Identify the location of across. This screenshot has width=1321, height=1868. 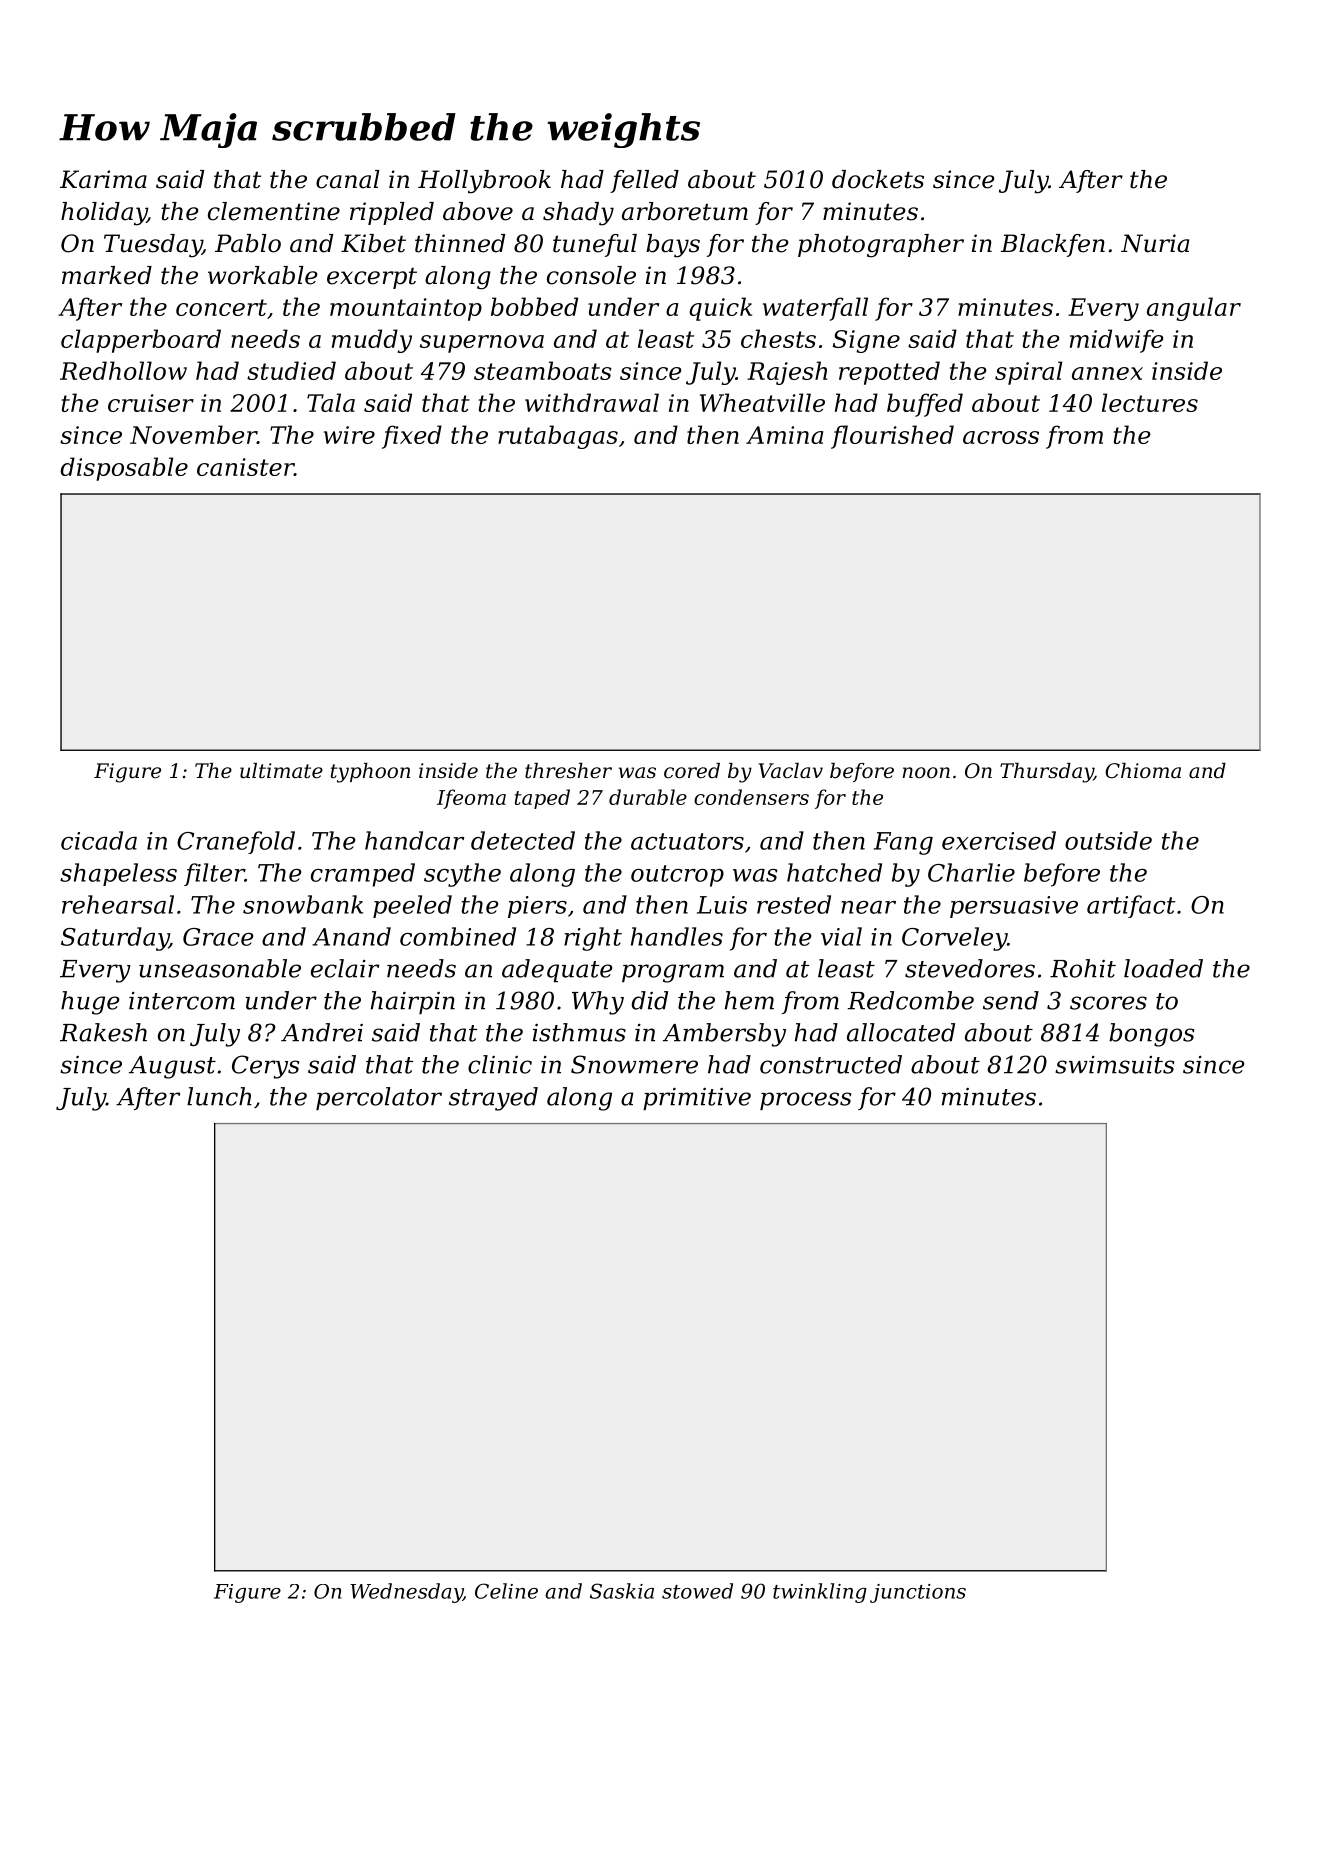
(1001, 437).
